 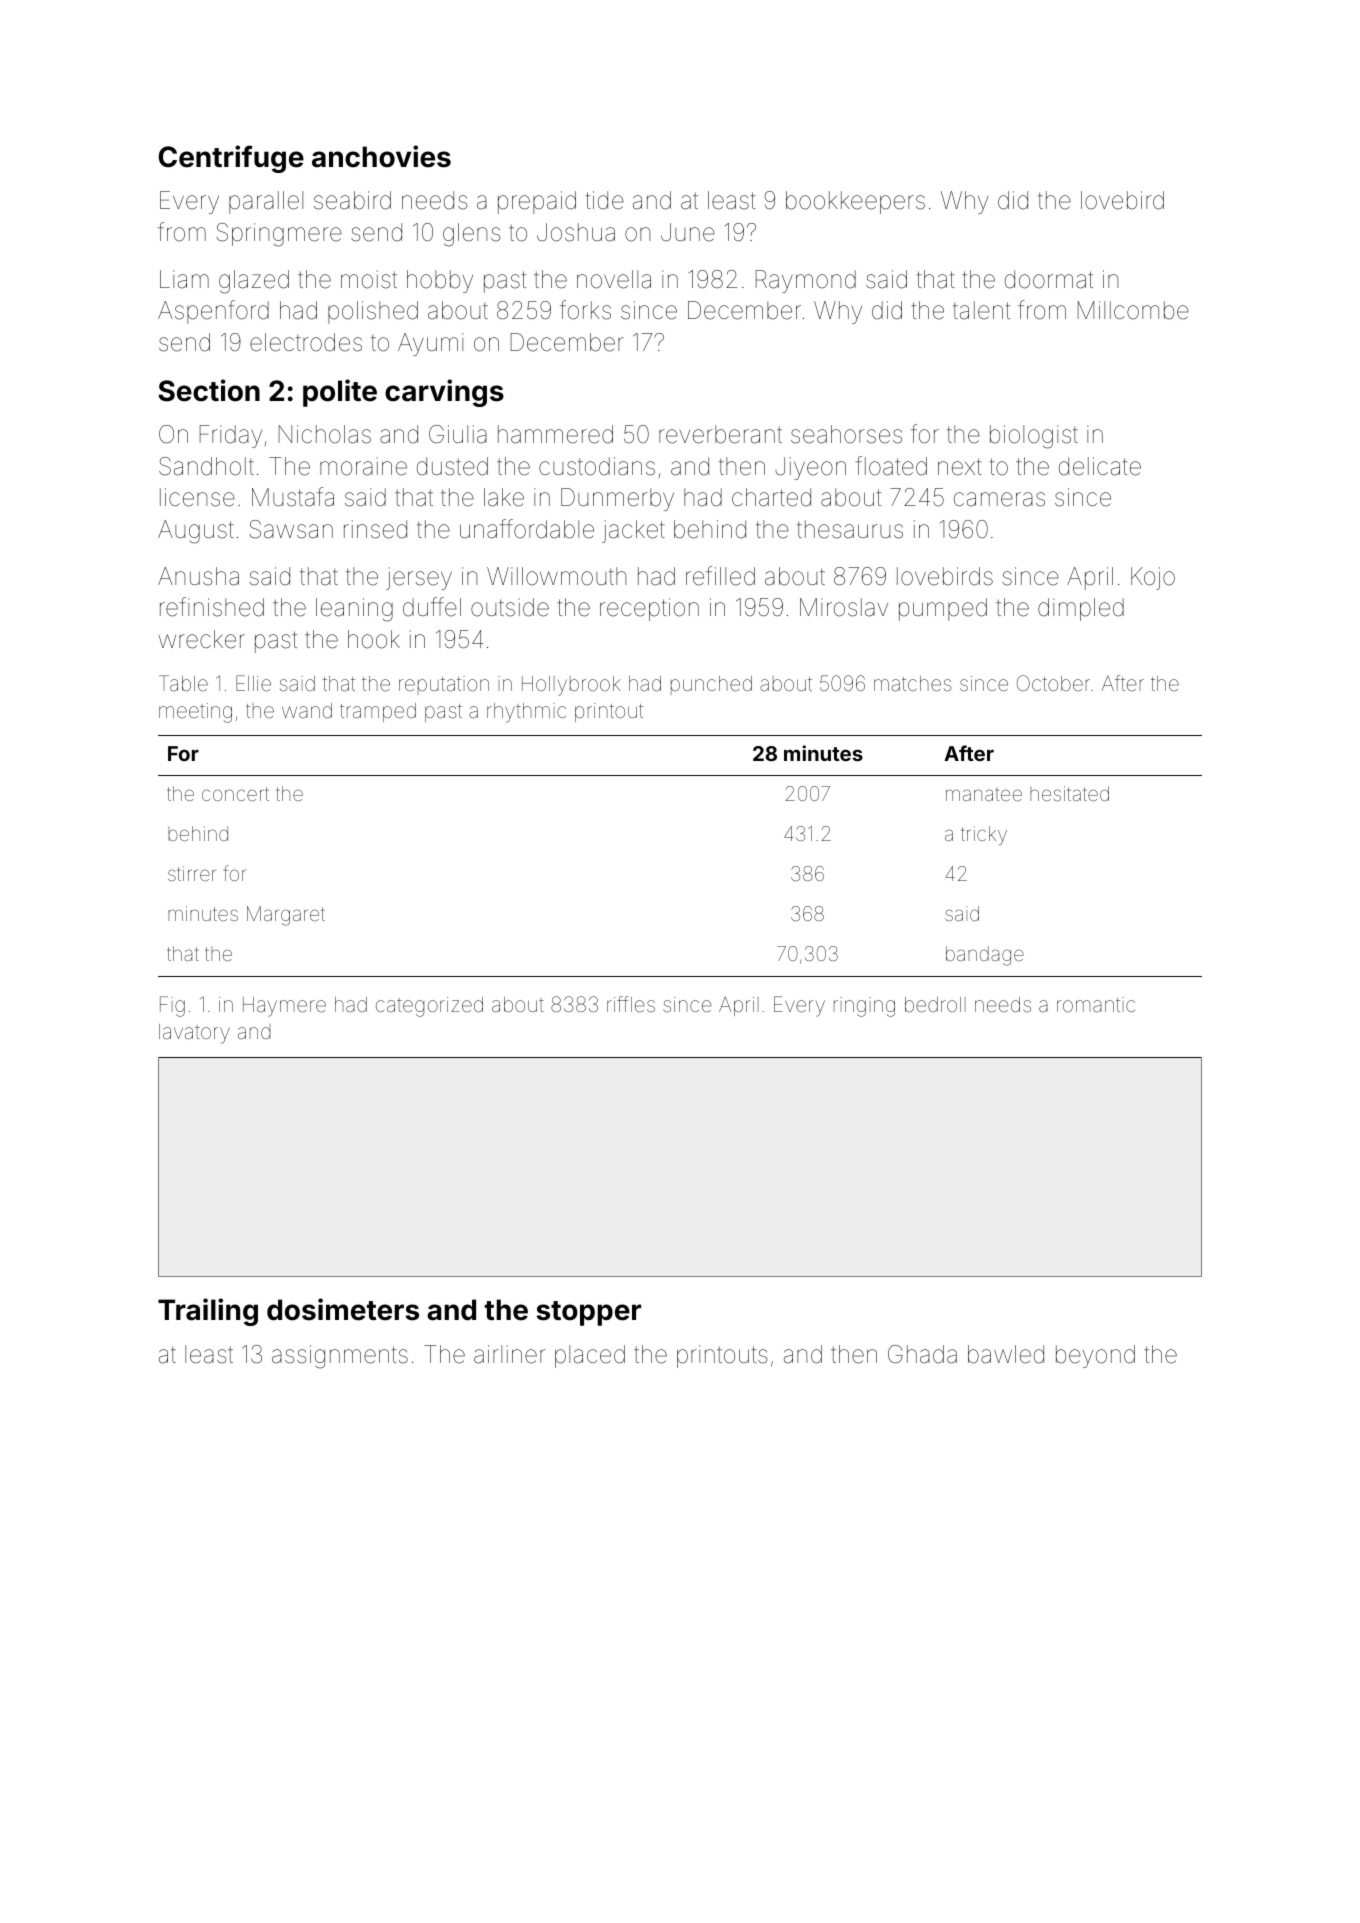 I want to click on anchovies, so click(x=381, y=156).
